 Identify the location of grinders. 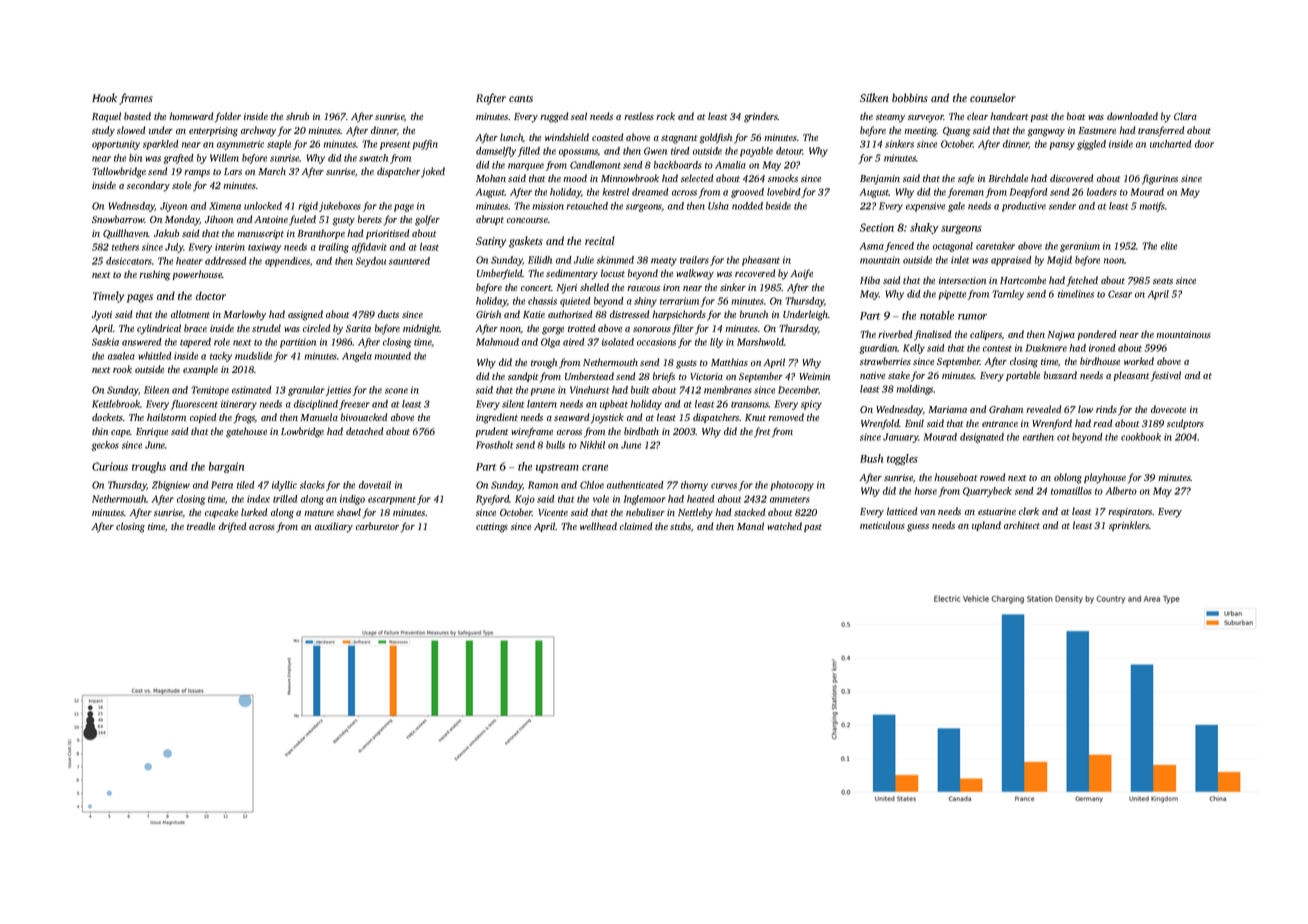
(761, 117).
